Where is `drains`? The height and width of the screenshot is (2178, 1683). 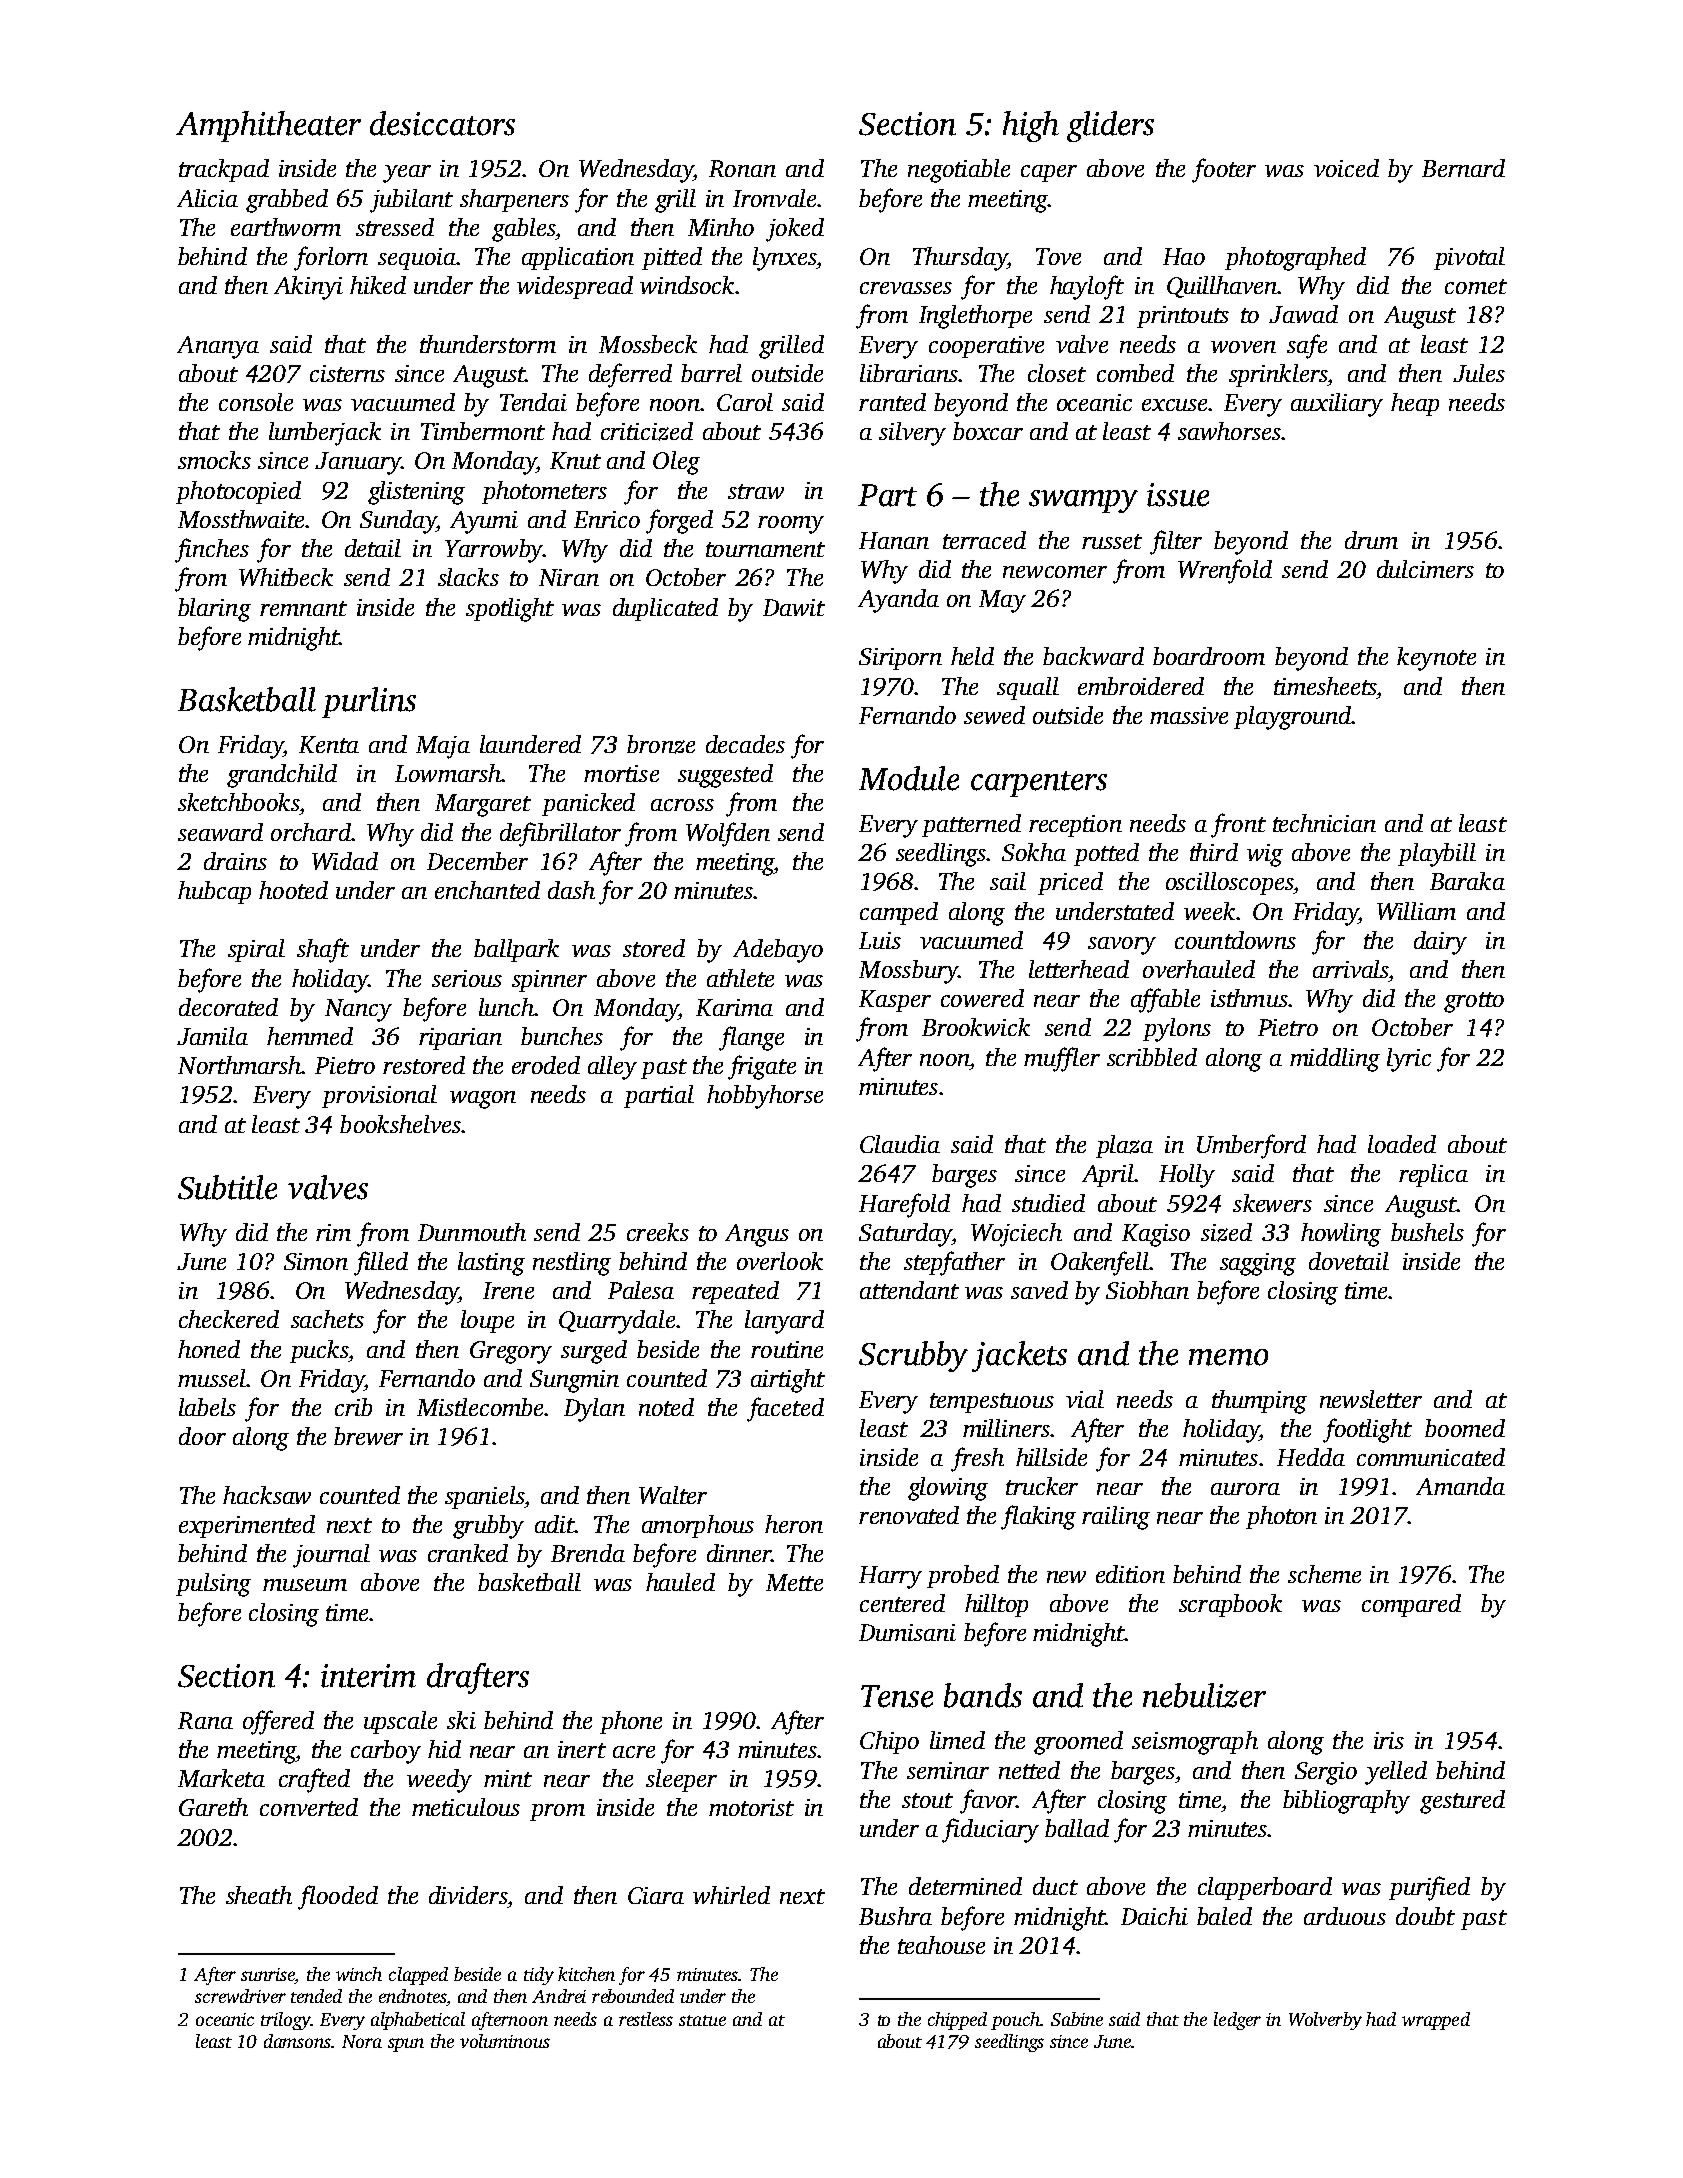
drains is located at coordinates (235, 861).
